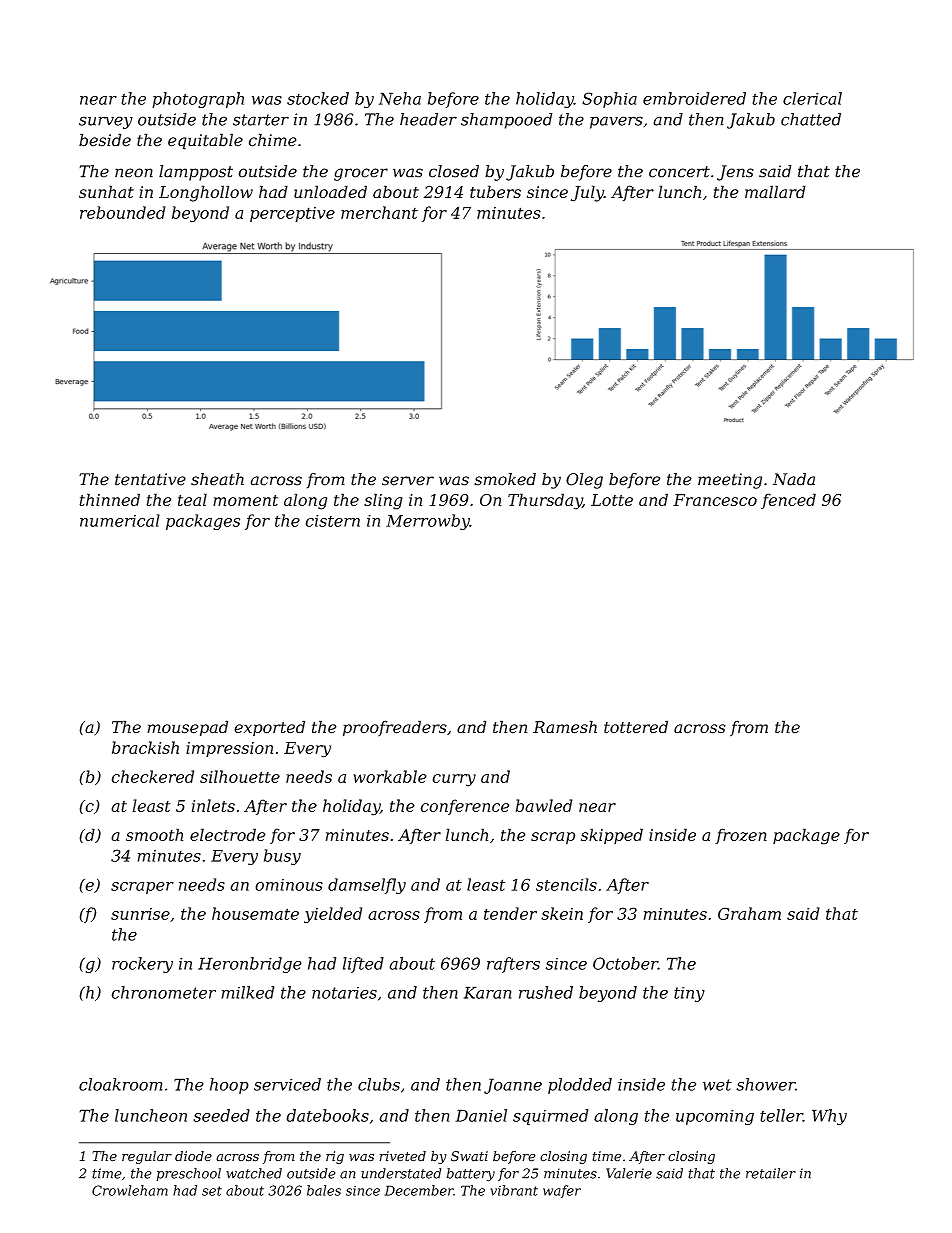 The image size is (952, 1233). I want to click on electrode, so click(228, 834).
